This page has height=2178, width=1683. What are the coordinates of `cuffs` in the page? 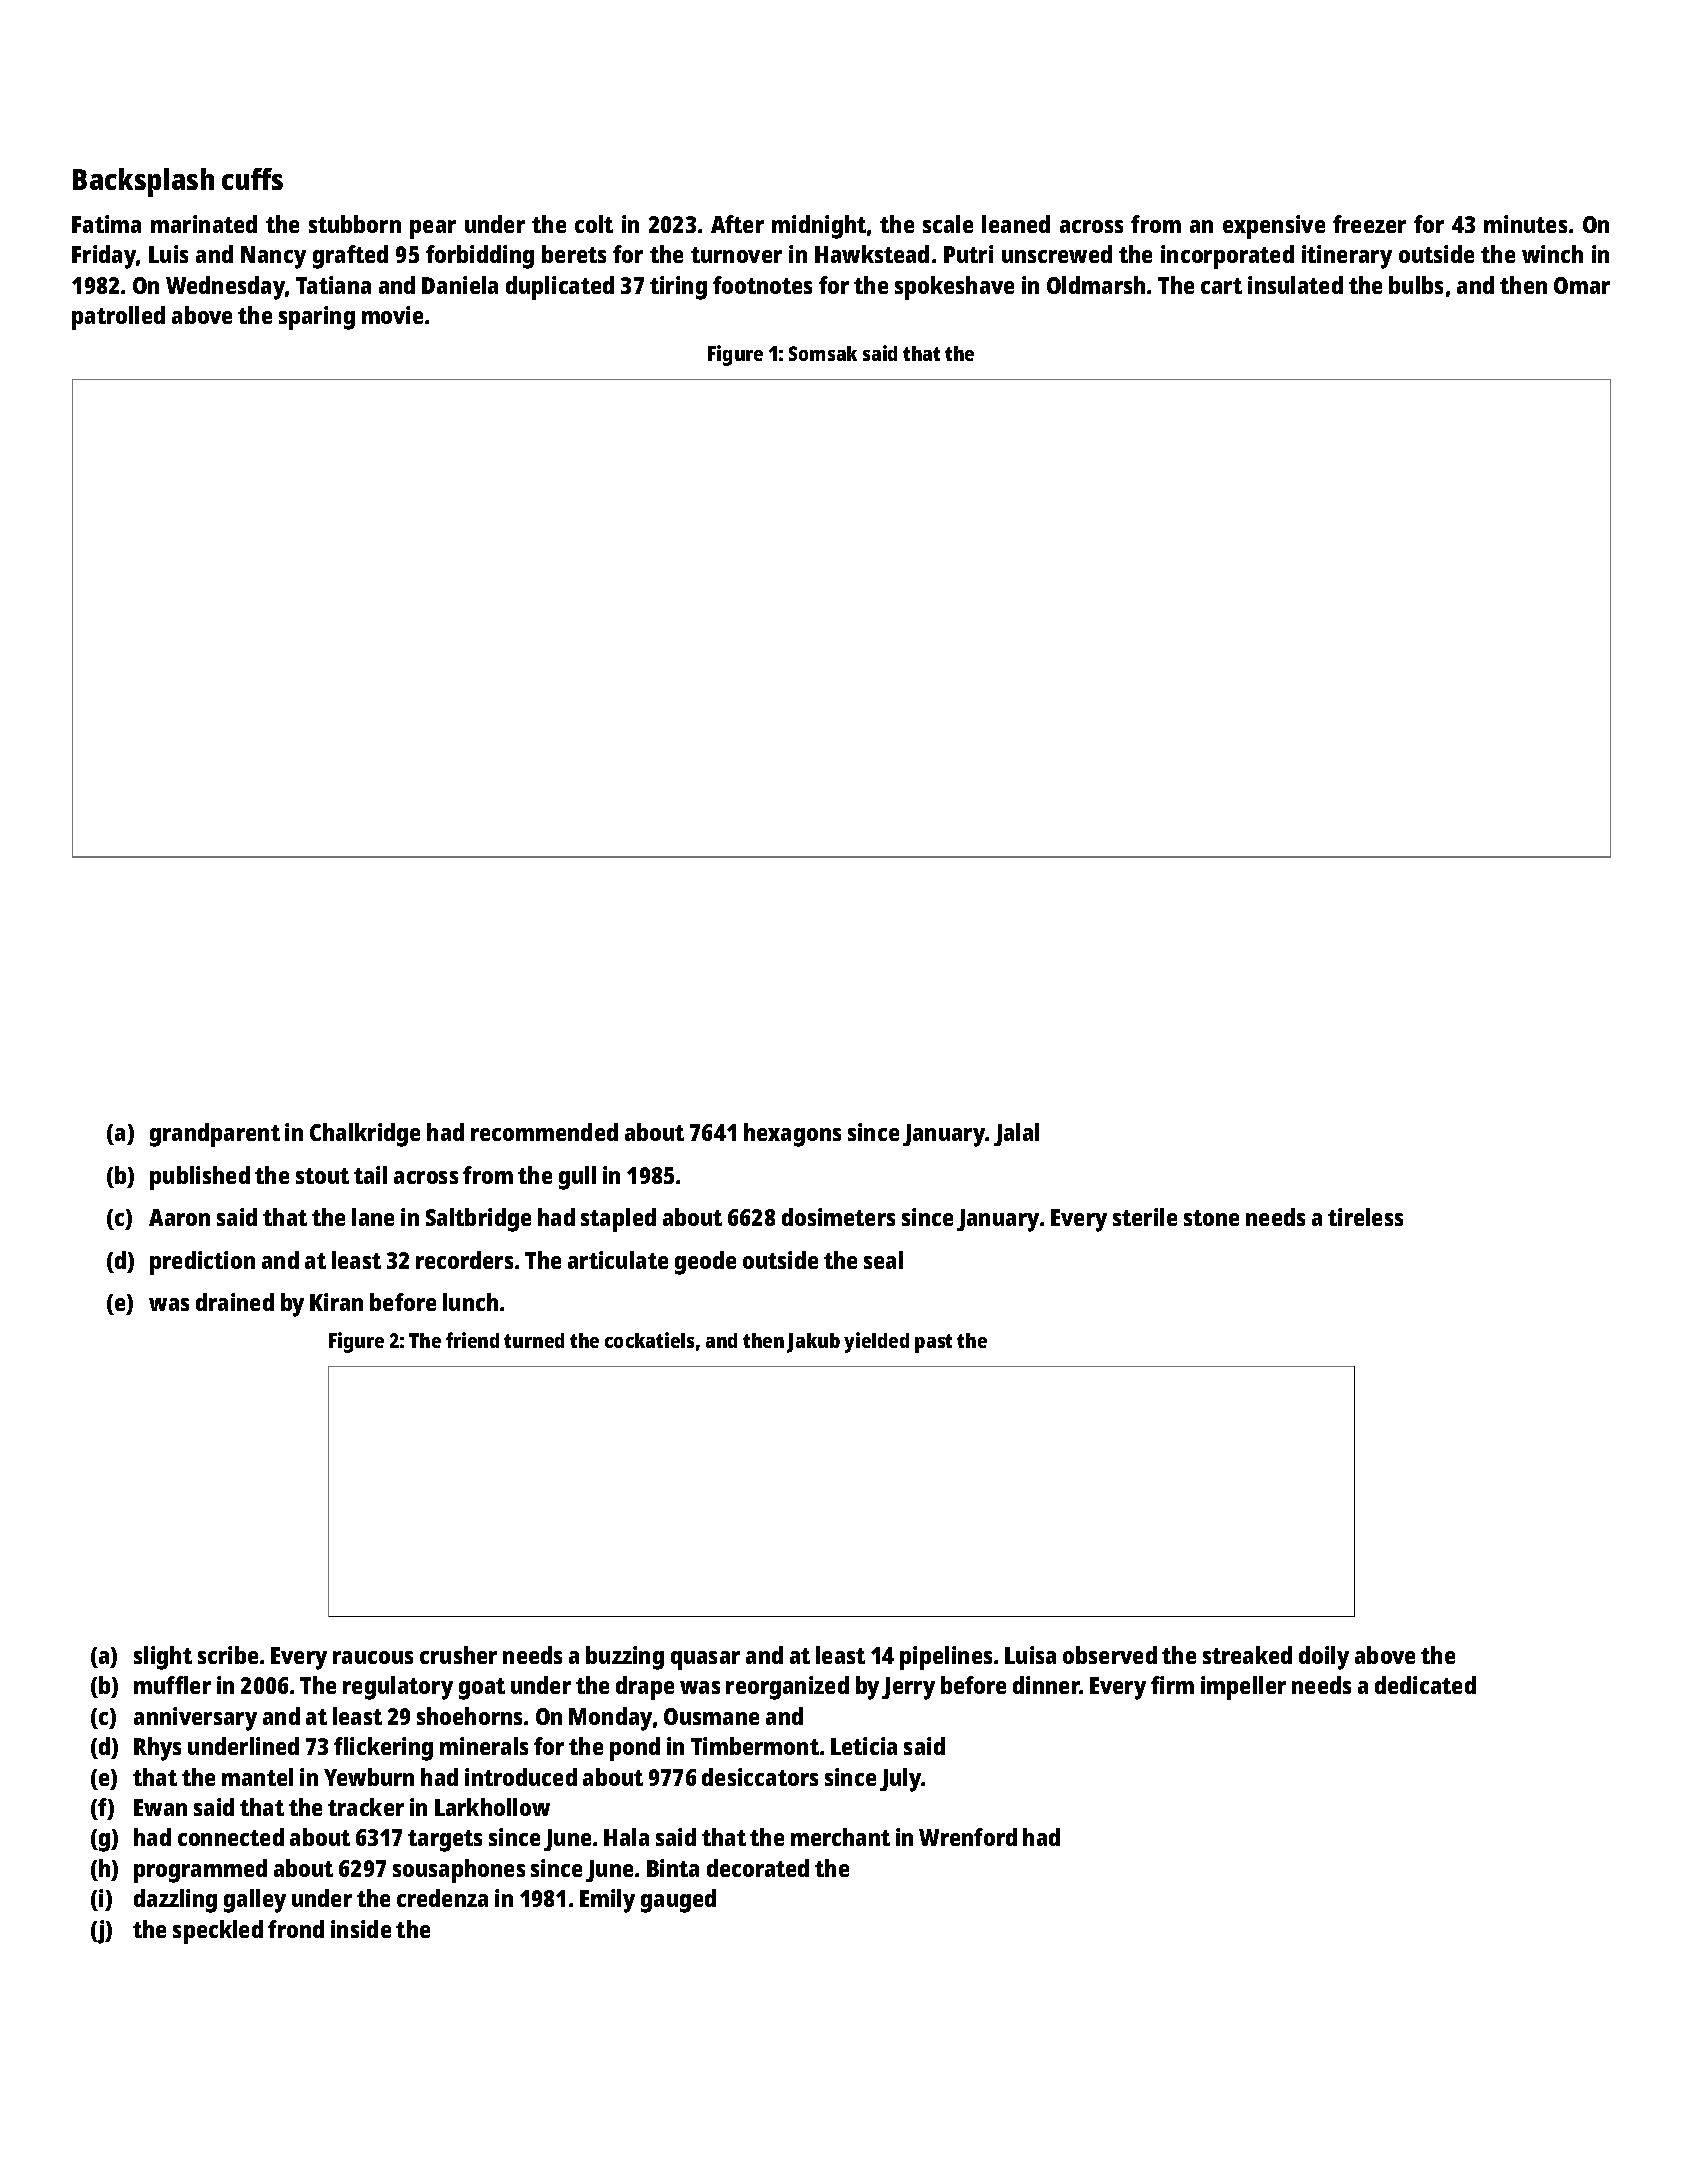 It's located at (252, 179).
